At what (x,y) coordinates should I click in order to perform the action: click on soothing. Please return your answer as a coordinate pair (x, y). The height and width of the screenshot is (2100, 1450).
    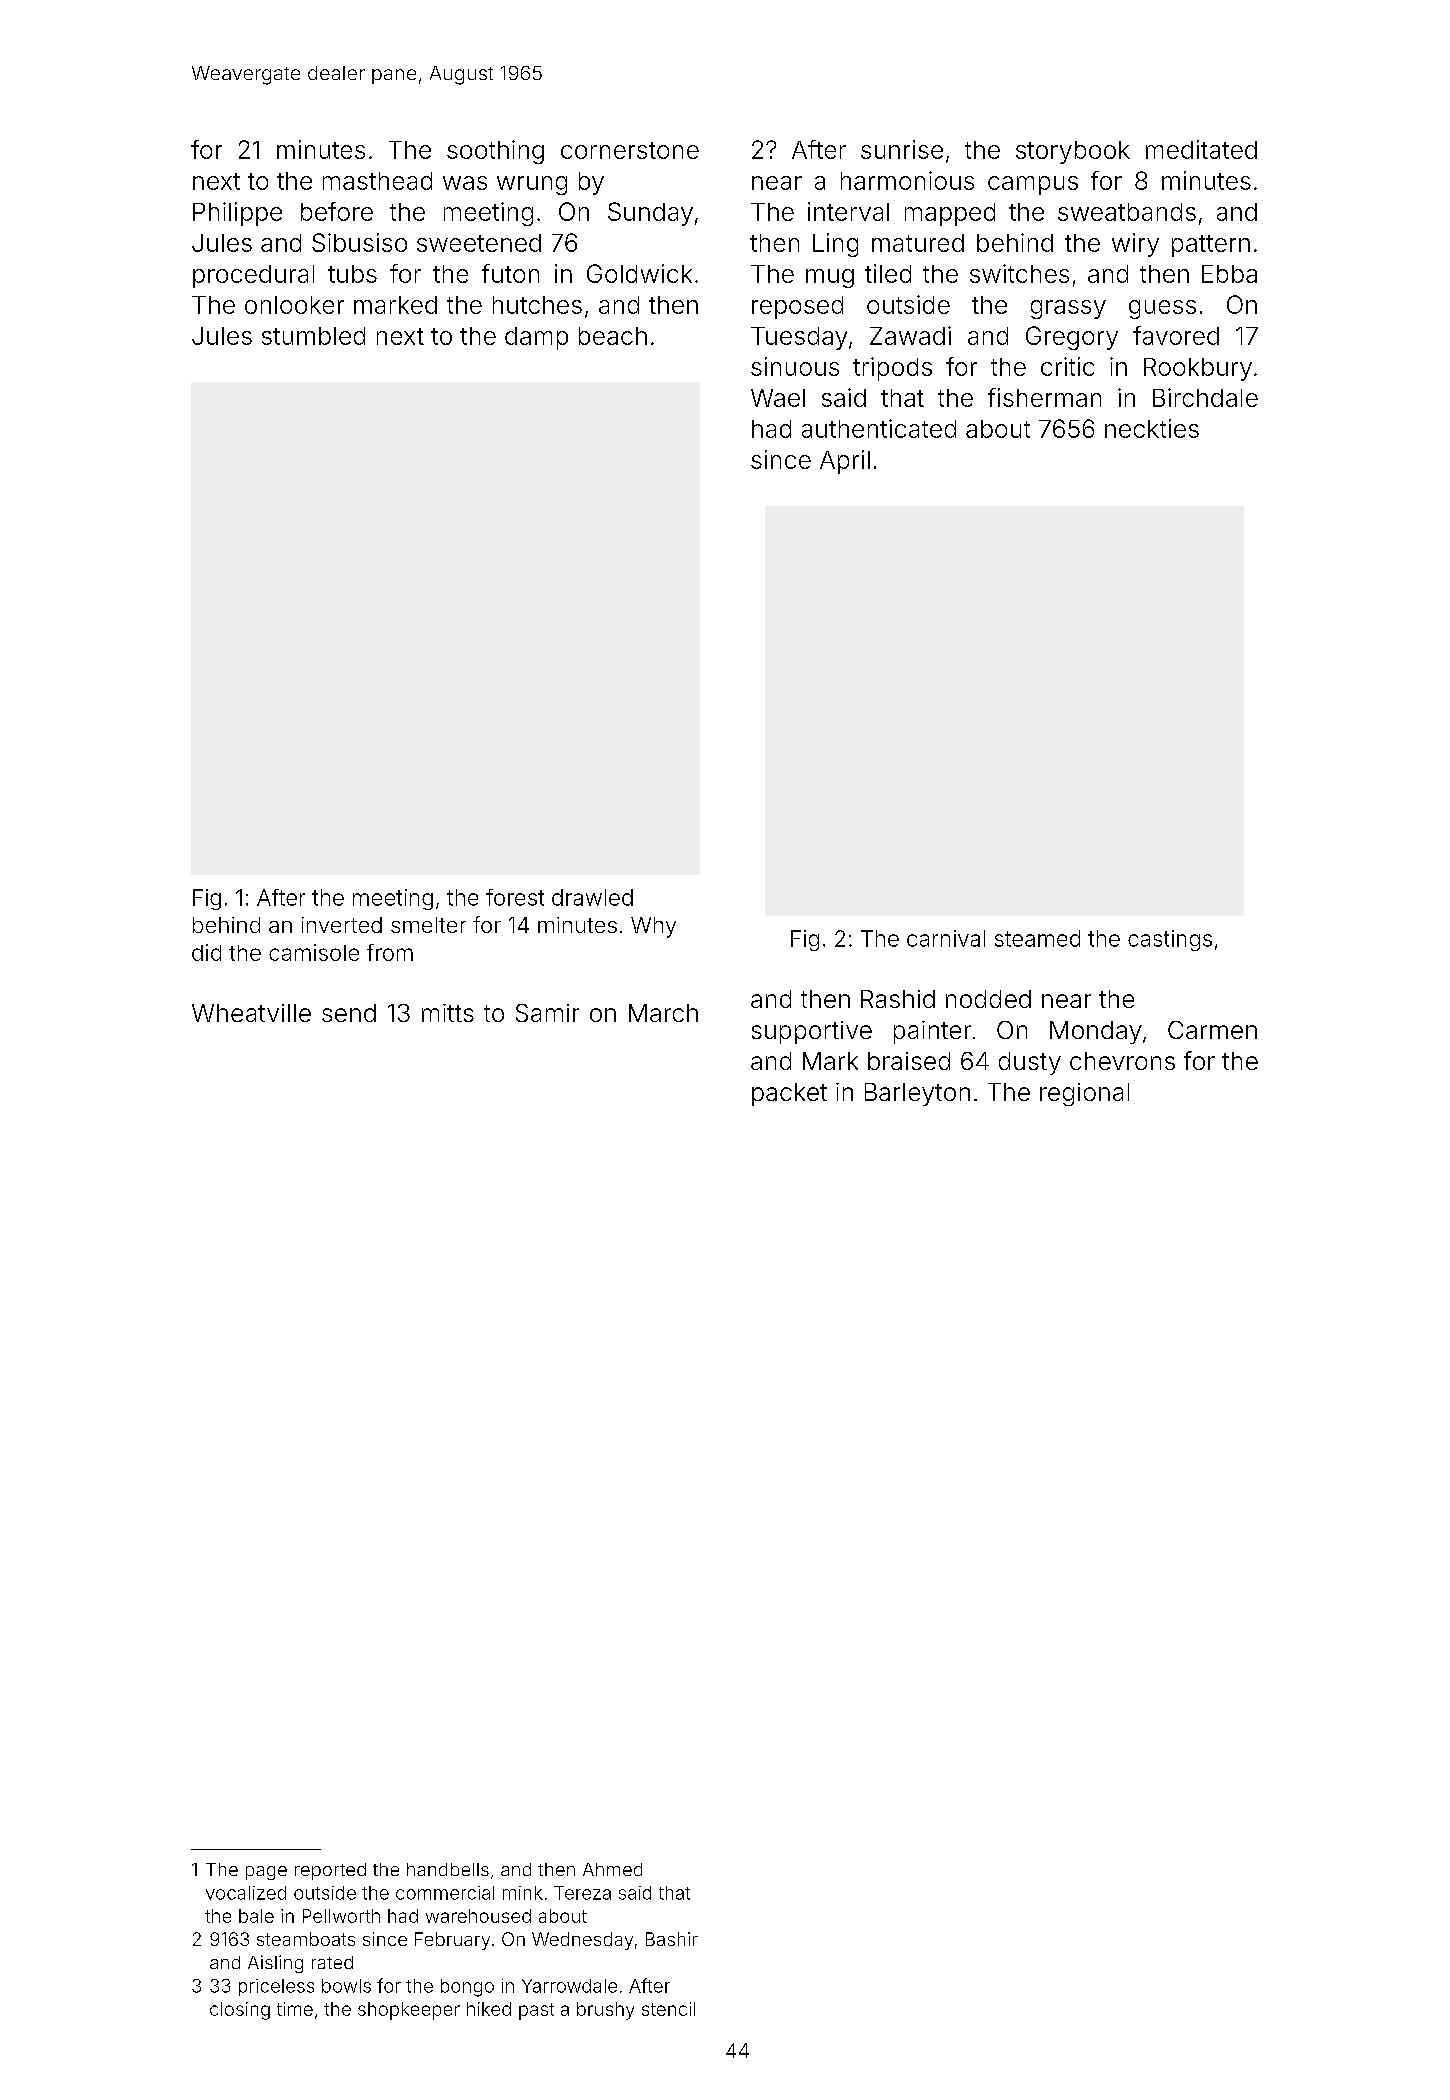
    Looking at the image, I should click on (495, 152).
